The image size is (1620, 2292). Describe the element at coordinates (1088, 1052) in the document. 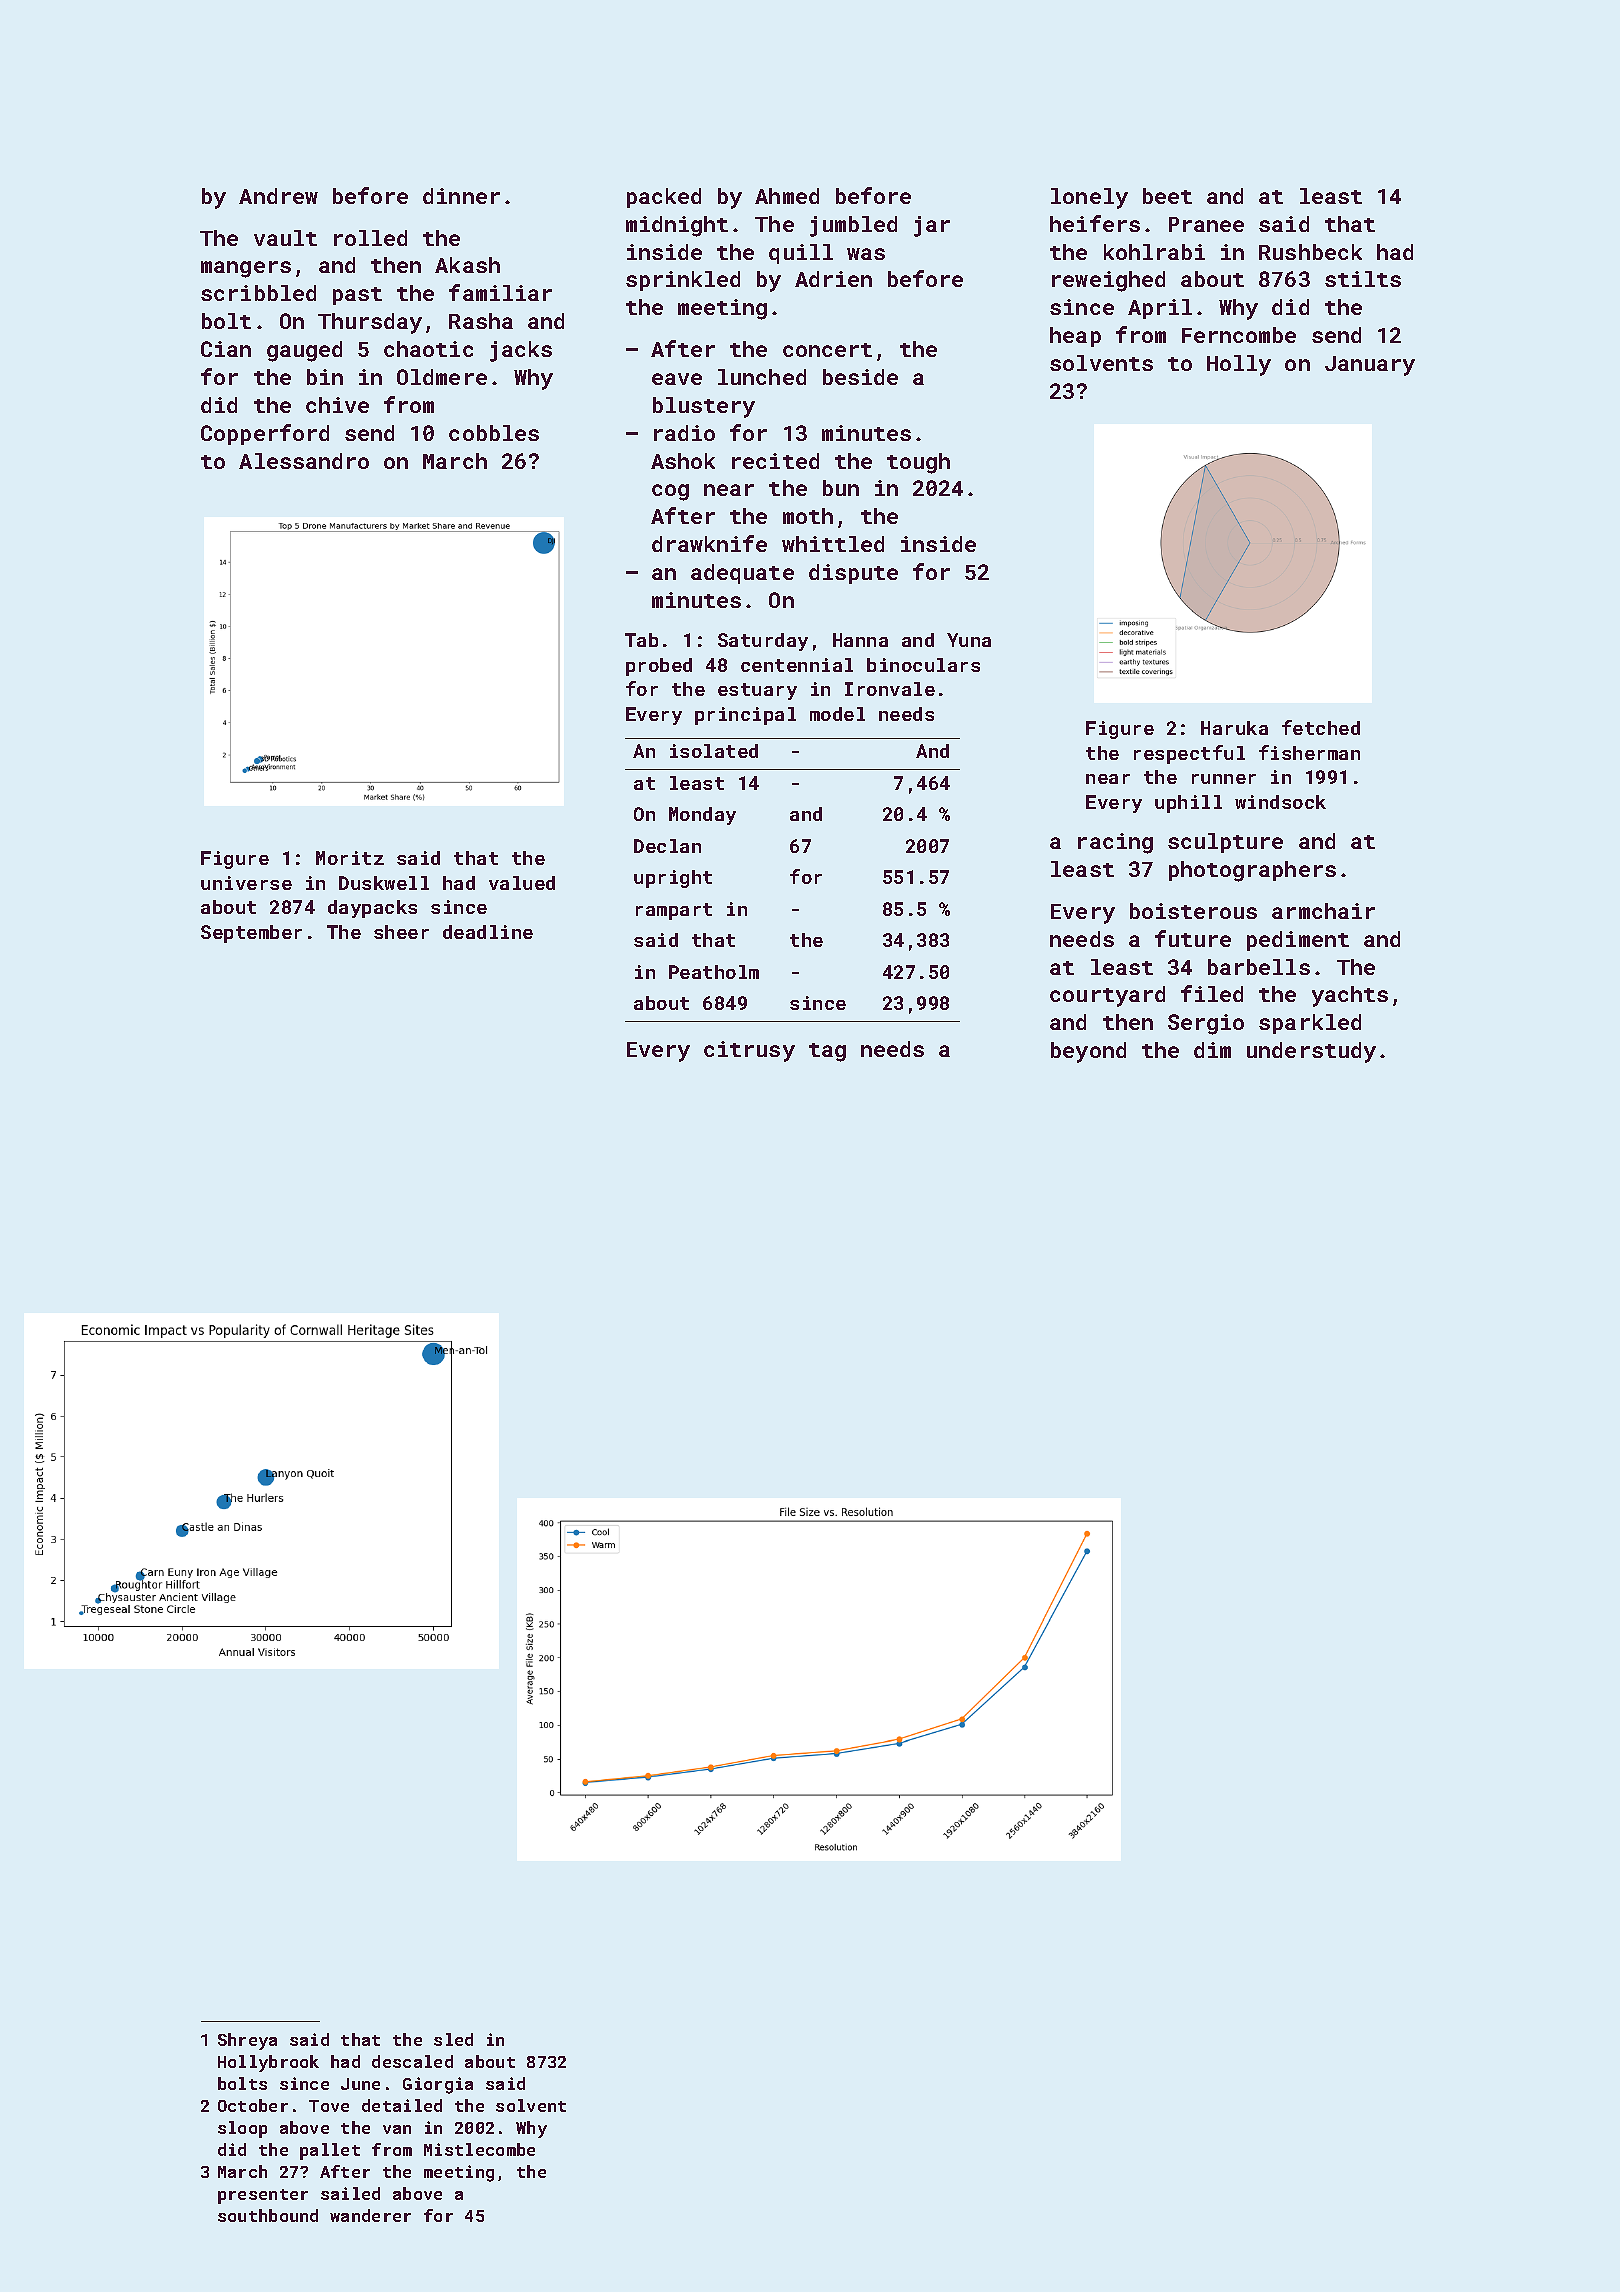

I see `beyond` at that location.
